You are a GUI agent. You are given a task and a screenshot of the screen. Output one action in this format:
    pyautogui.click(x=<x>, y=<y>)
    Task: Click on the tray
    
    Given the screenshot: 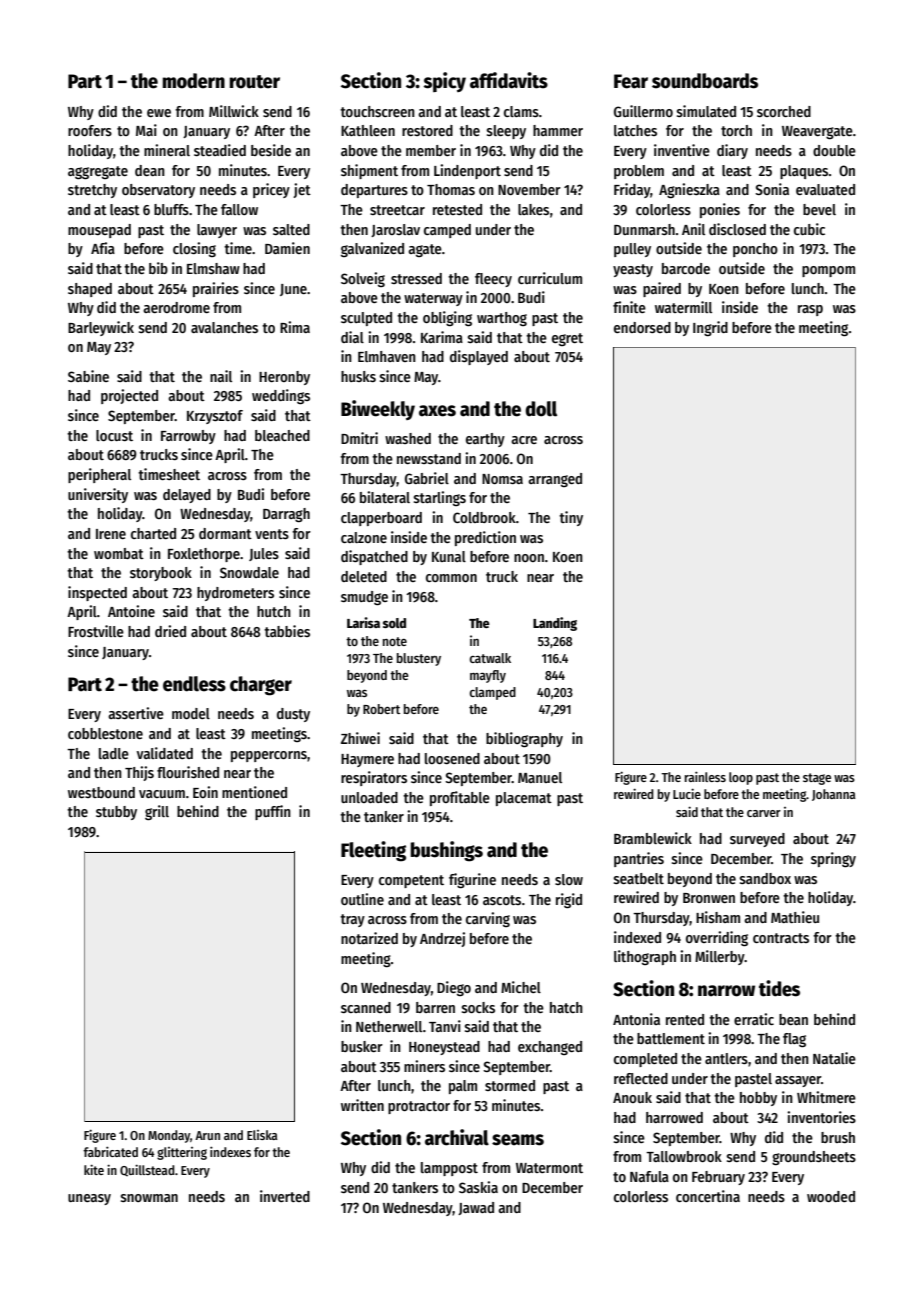 What is the action you would take?
    pyautogui.click(x=352, y=920)
